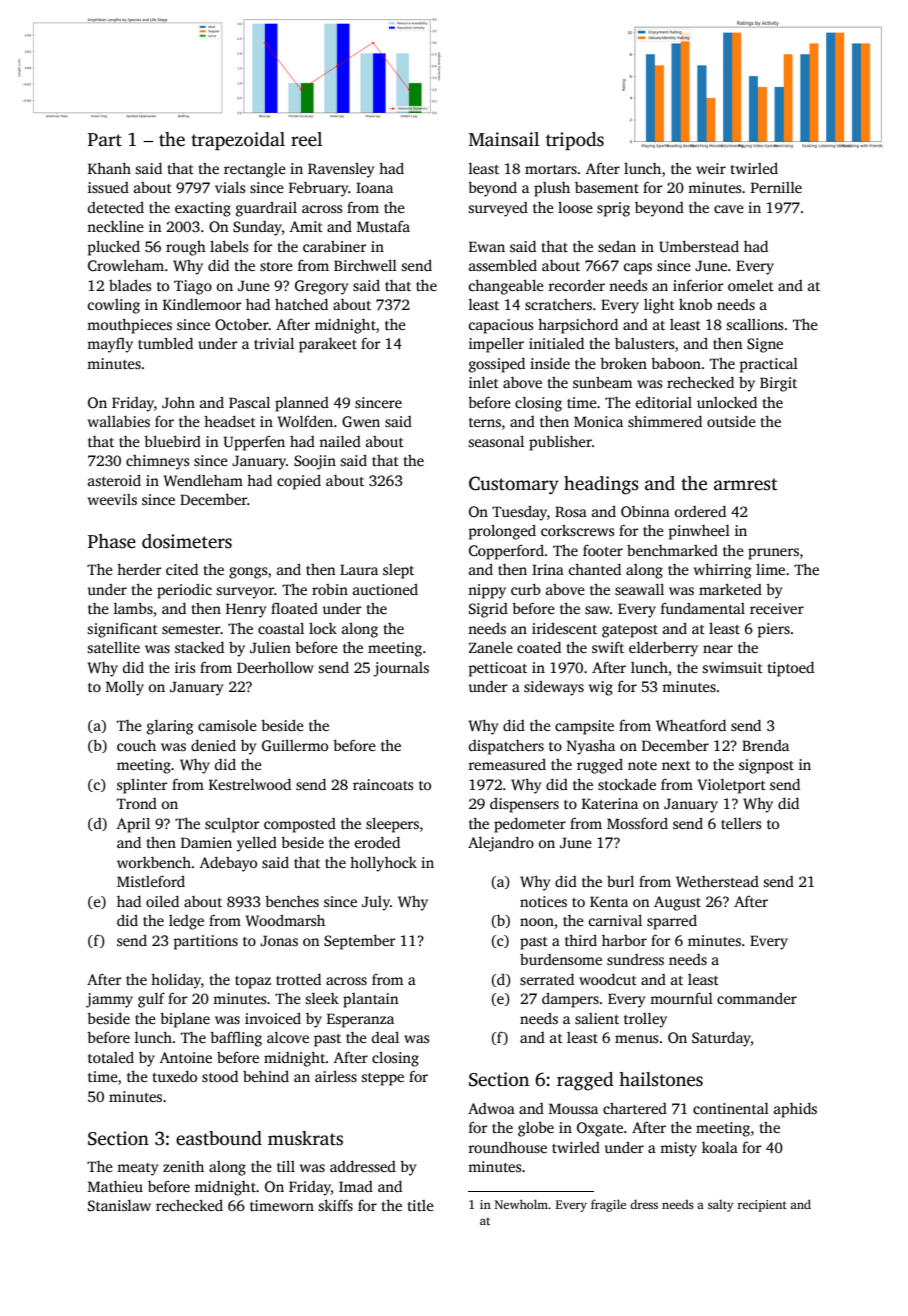 Image resolution: width=908 pixels, height=1316 pixels. I want to click on Wheatford, so click(691, 725).
